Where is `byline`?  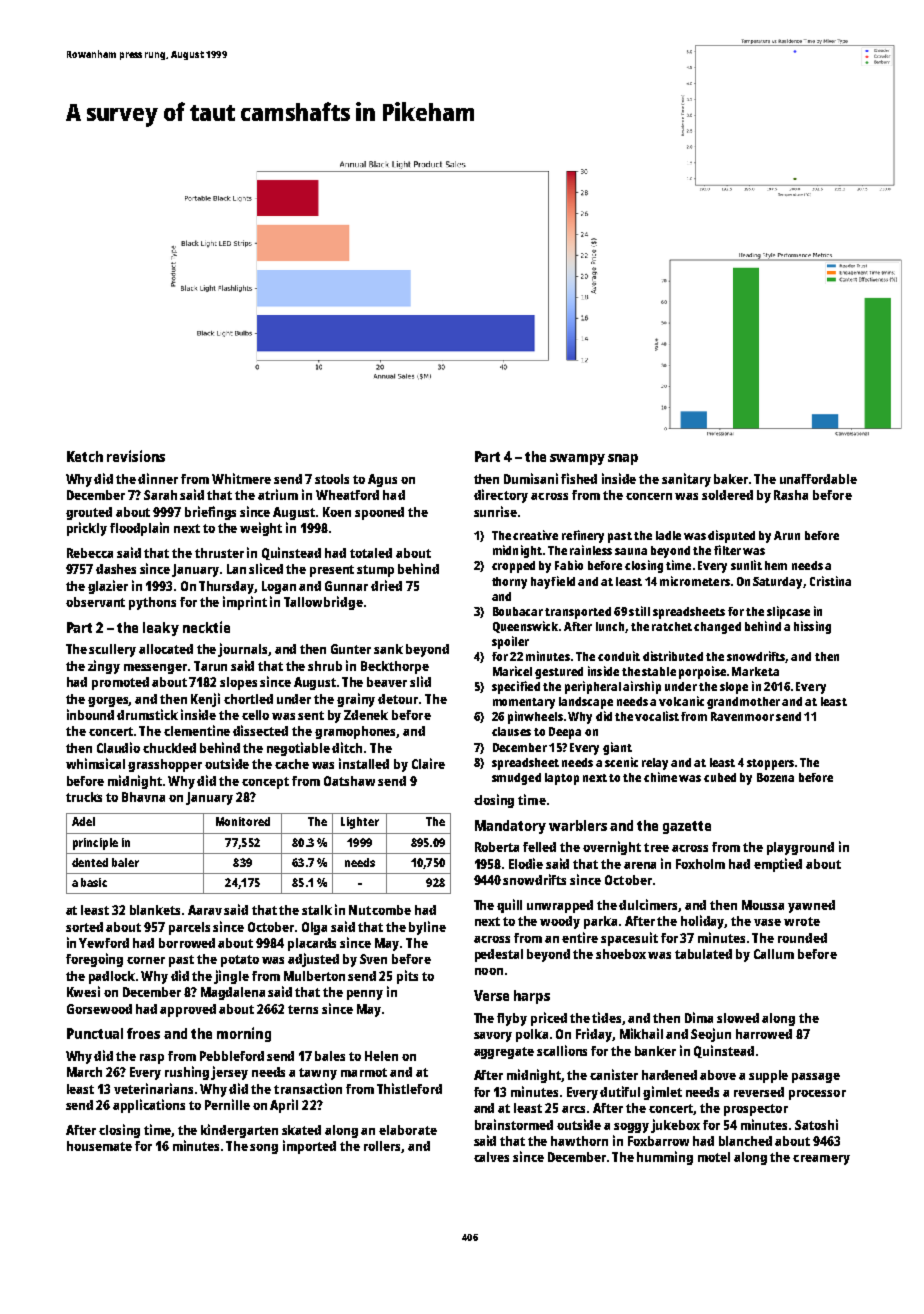 byline is located at coordinates (427, 928).
